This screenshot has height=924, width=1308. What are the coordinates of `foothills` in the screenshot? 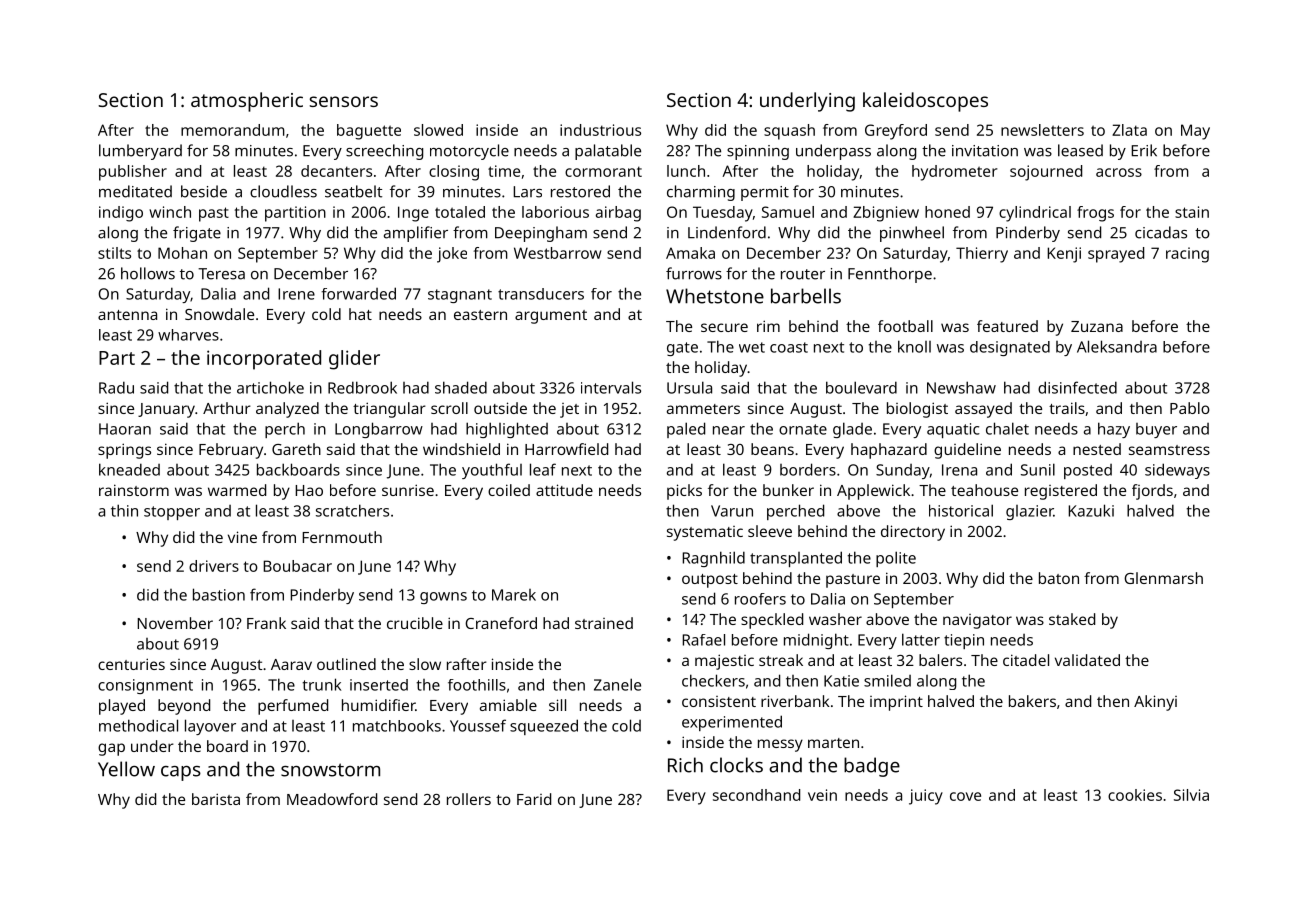 It's located at (477, 685).
